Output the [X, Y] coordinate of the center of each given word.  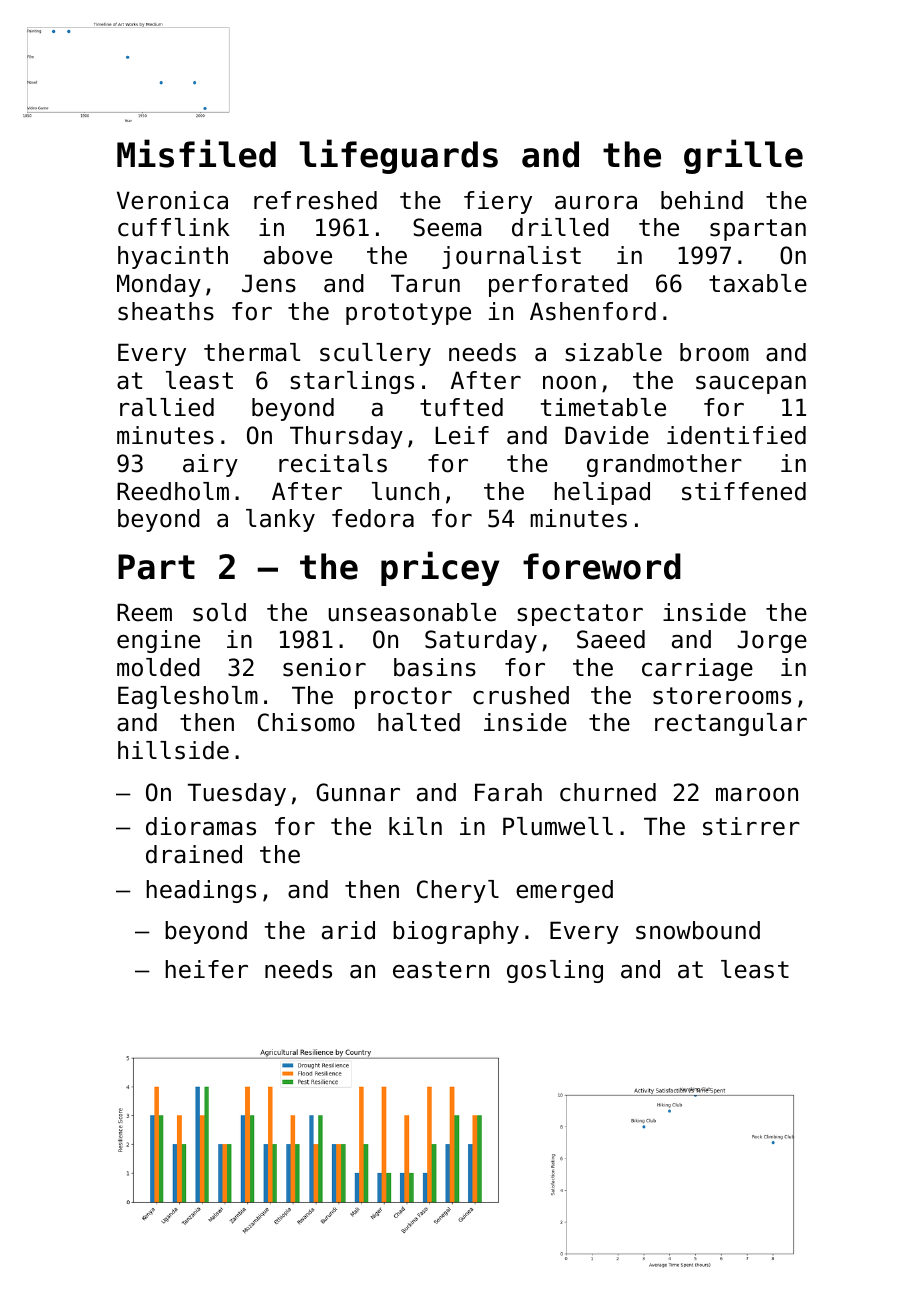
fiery [498, 202]
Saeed [611, 639]
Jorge [772, 641]
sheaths [166, 311]
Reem [144, 612]
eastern [441, 970]
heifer [206, 969]
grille [743, 156]
